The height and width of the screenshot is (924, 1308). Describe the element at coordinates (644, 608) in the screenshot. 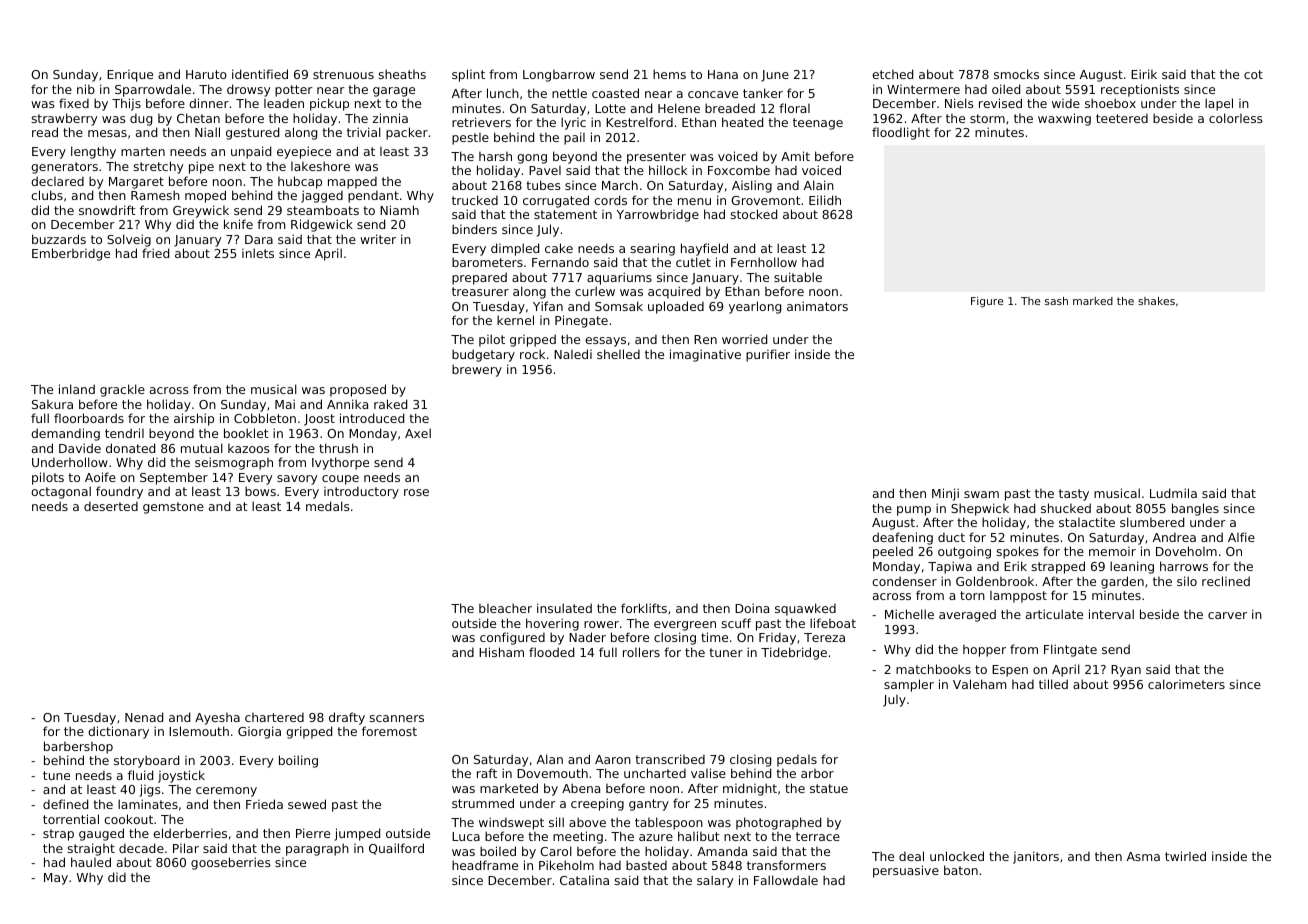

I see `forklifts` at that location.
